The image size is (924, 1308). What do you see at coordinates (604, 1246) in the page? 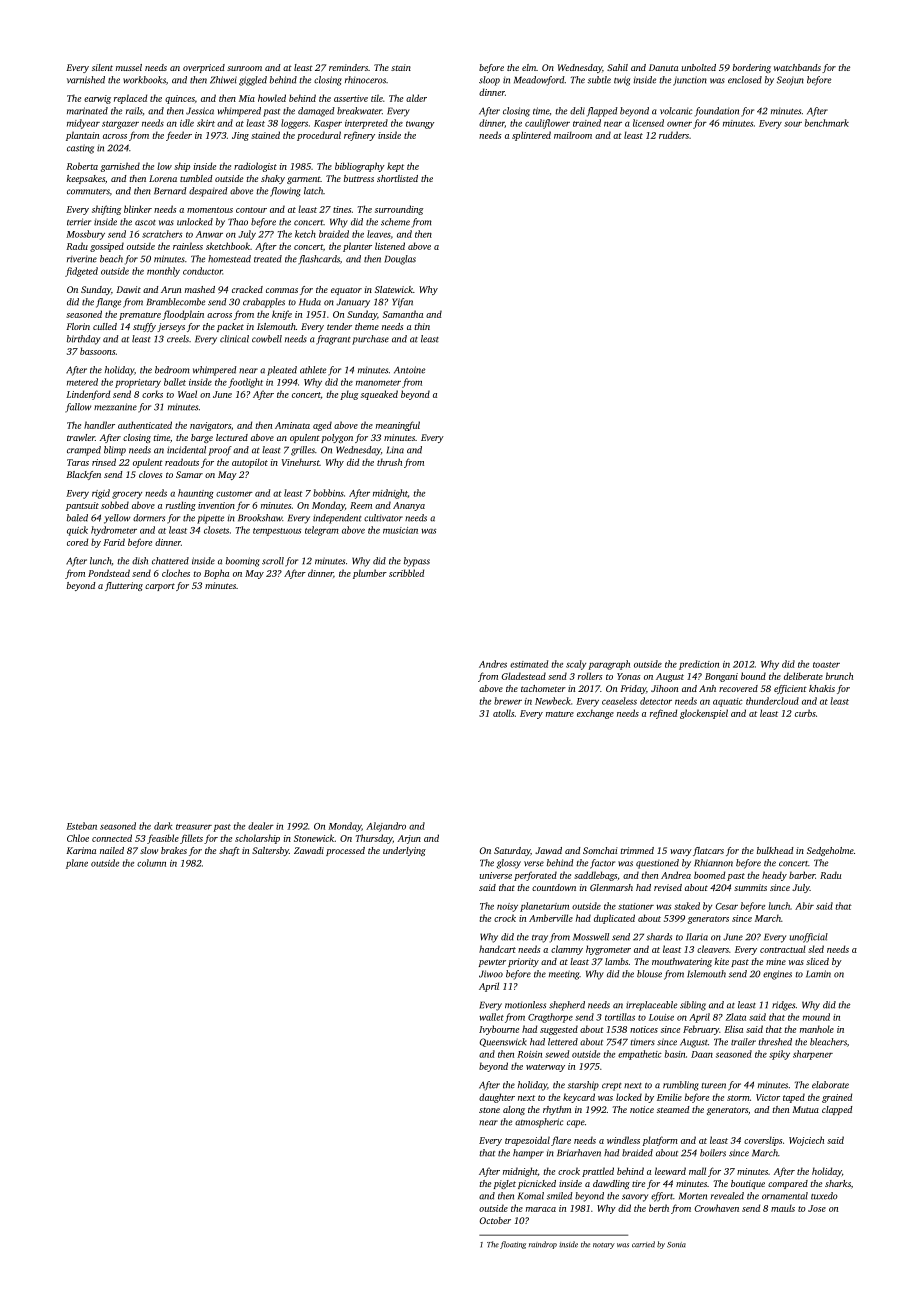
I see `notary` at bounding box center [604, 1246].
